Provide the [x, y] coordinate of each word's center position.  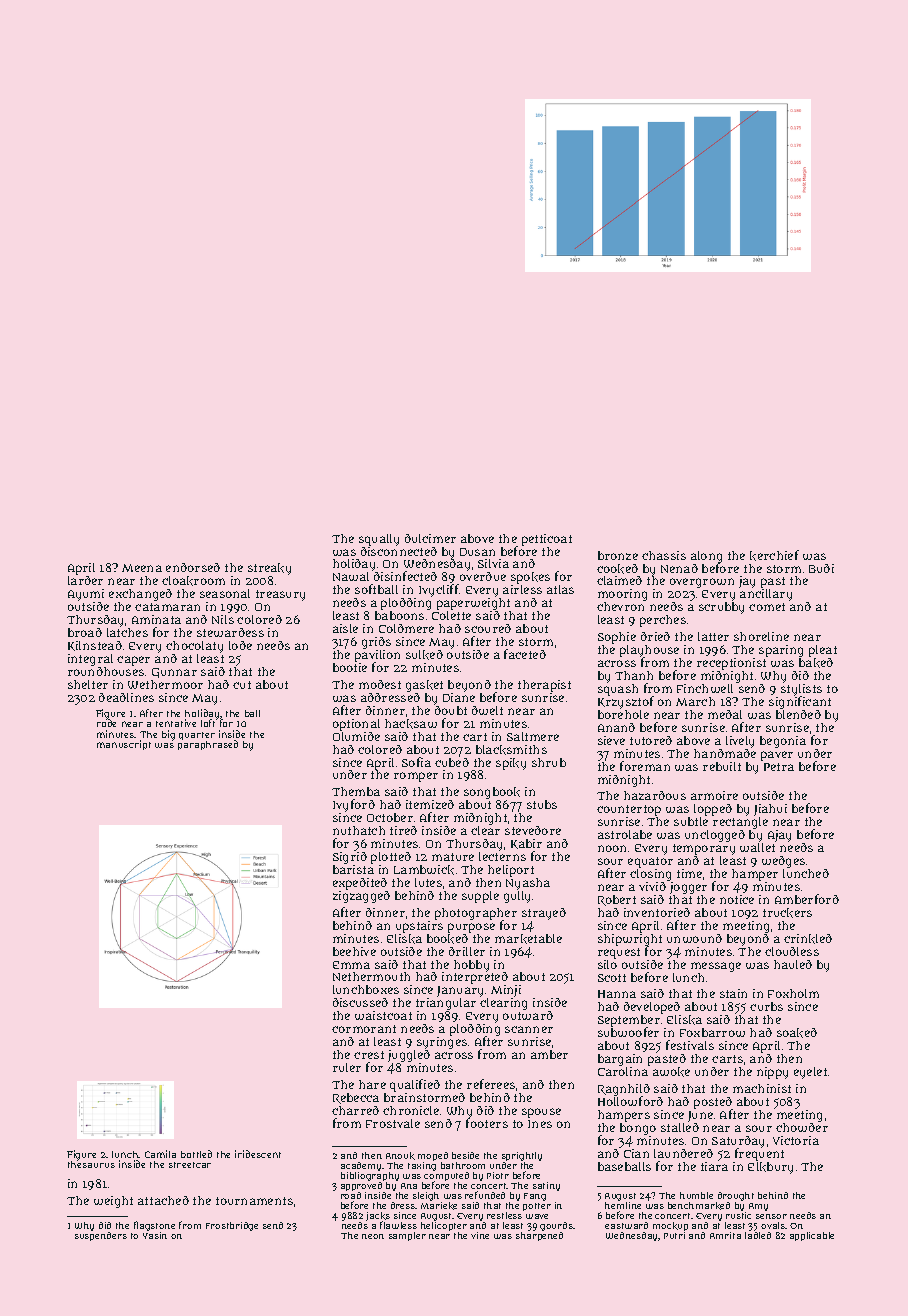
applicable [812, 1236]
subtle [691, 821]
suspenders [101, 1236]
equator [650, 862]
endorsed [193, 567]
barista [353, 869]
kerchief [774, 555]
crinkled [808, 939]
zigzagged [361, 897]
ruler [347, 1067]
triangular [446, 1004]
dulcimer [430, 538]
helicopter [444, 1226]
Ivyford [354, 805]
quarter [197, 736]
